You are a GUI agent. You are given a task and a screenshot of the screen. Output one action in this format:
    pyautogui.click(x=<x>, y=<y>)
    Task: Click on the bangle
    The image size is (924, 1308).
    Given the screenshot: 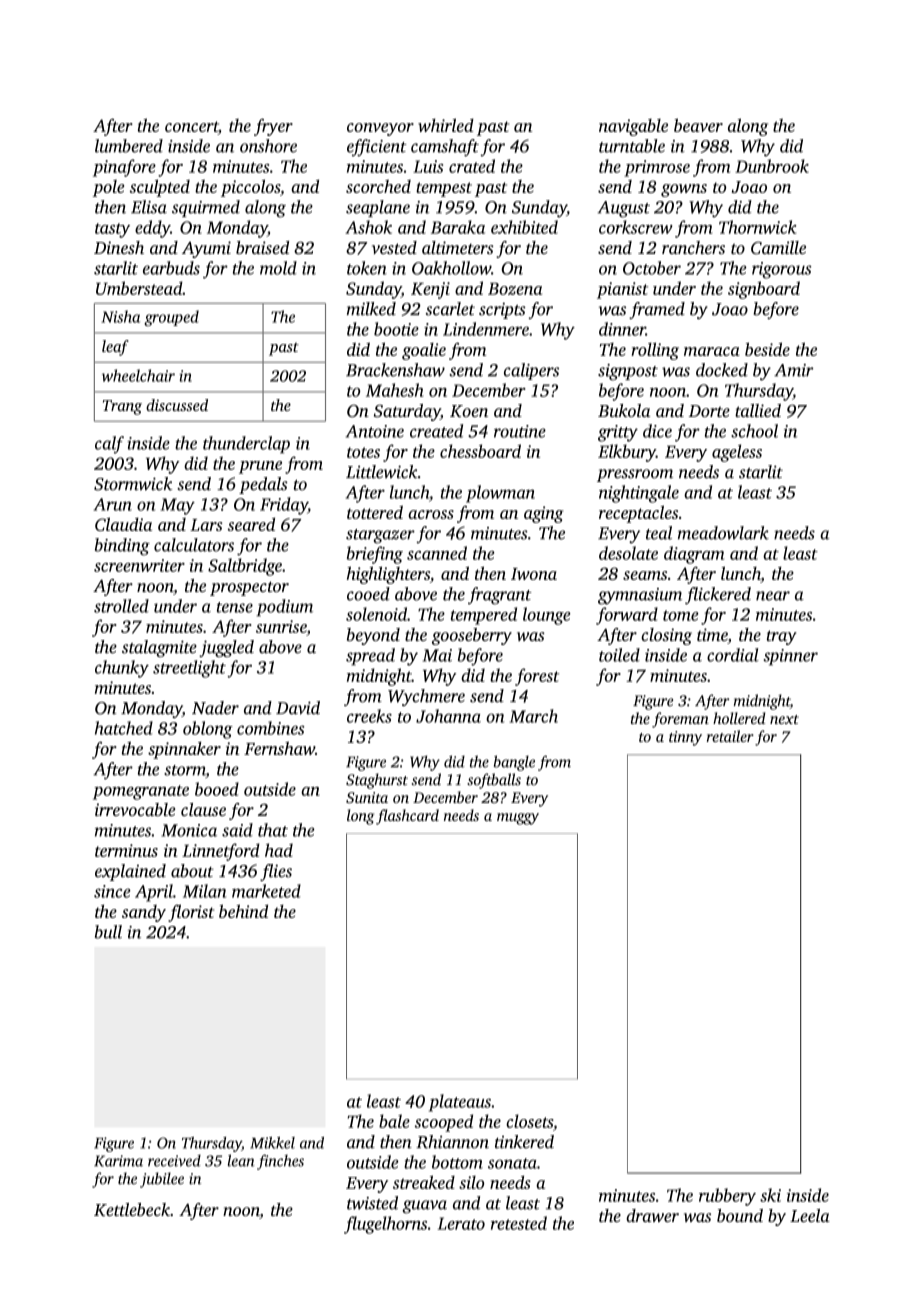 What is the action you would take?
    pyautogui.click(x=514, y=763)
